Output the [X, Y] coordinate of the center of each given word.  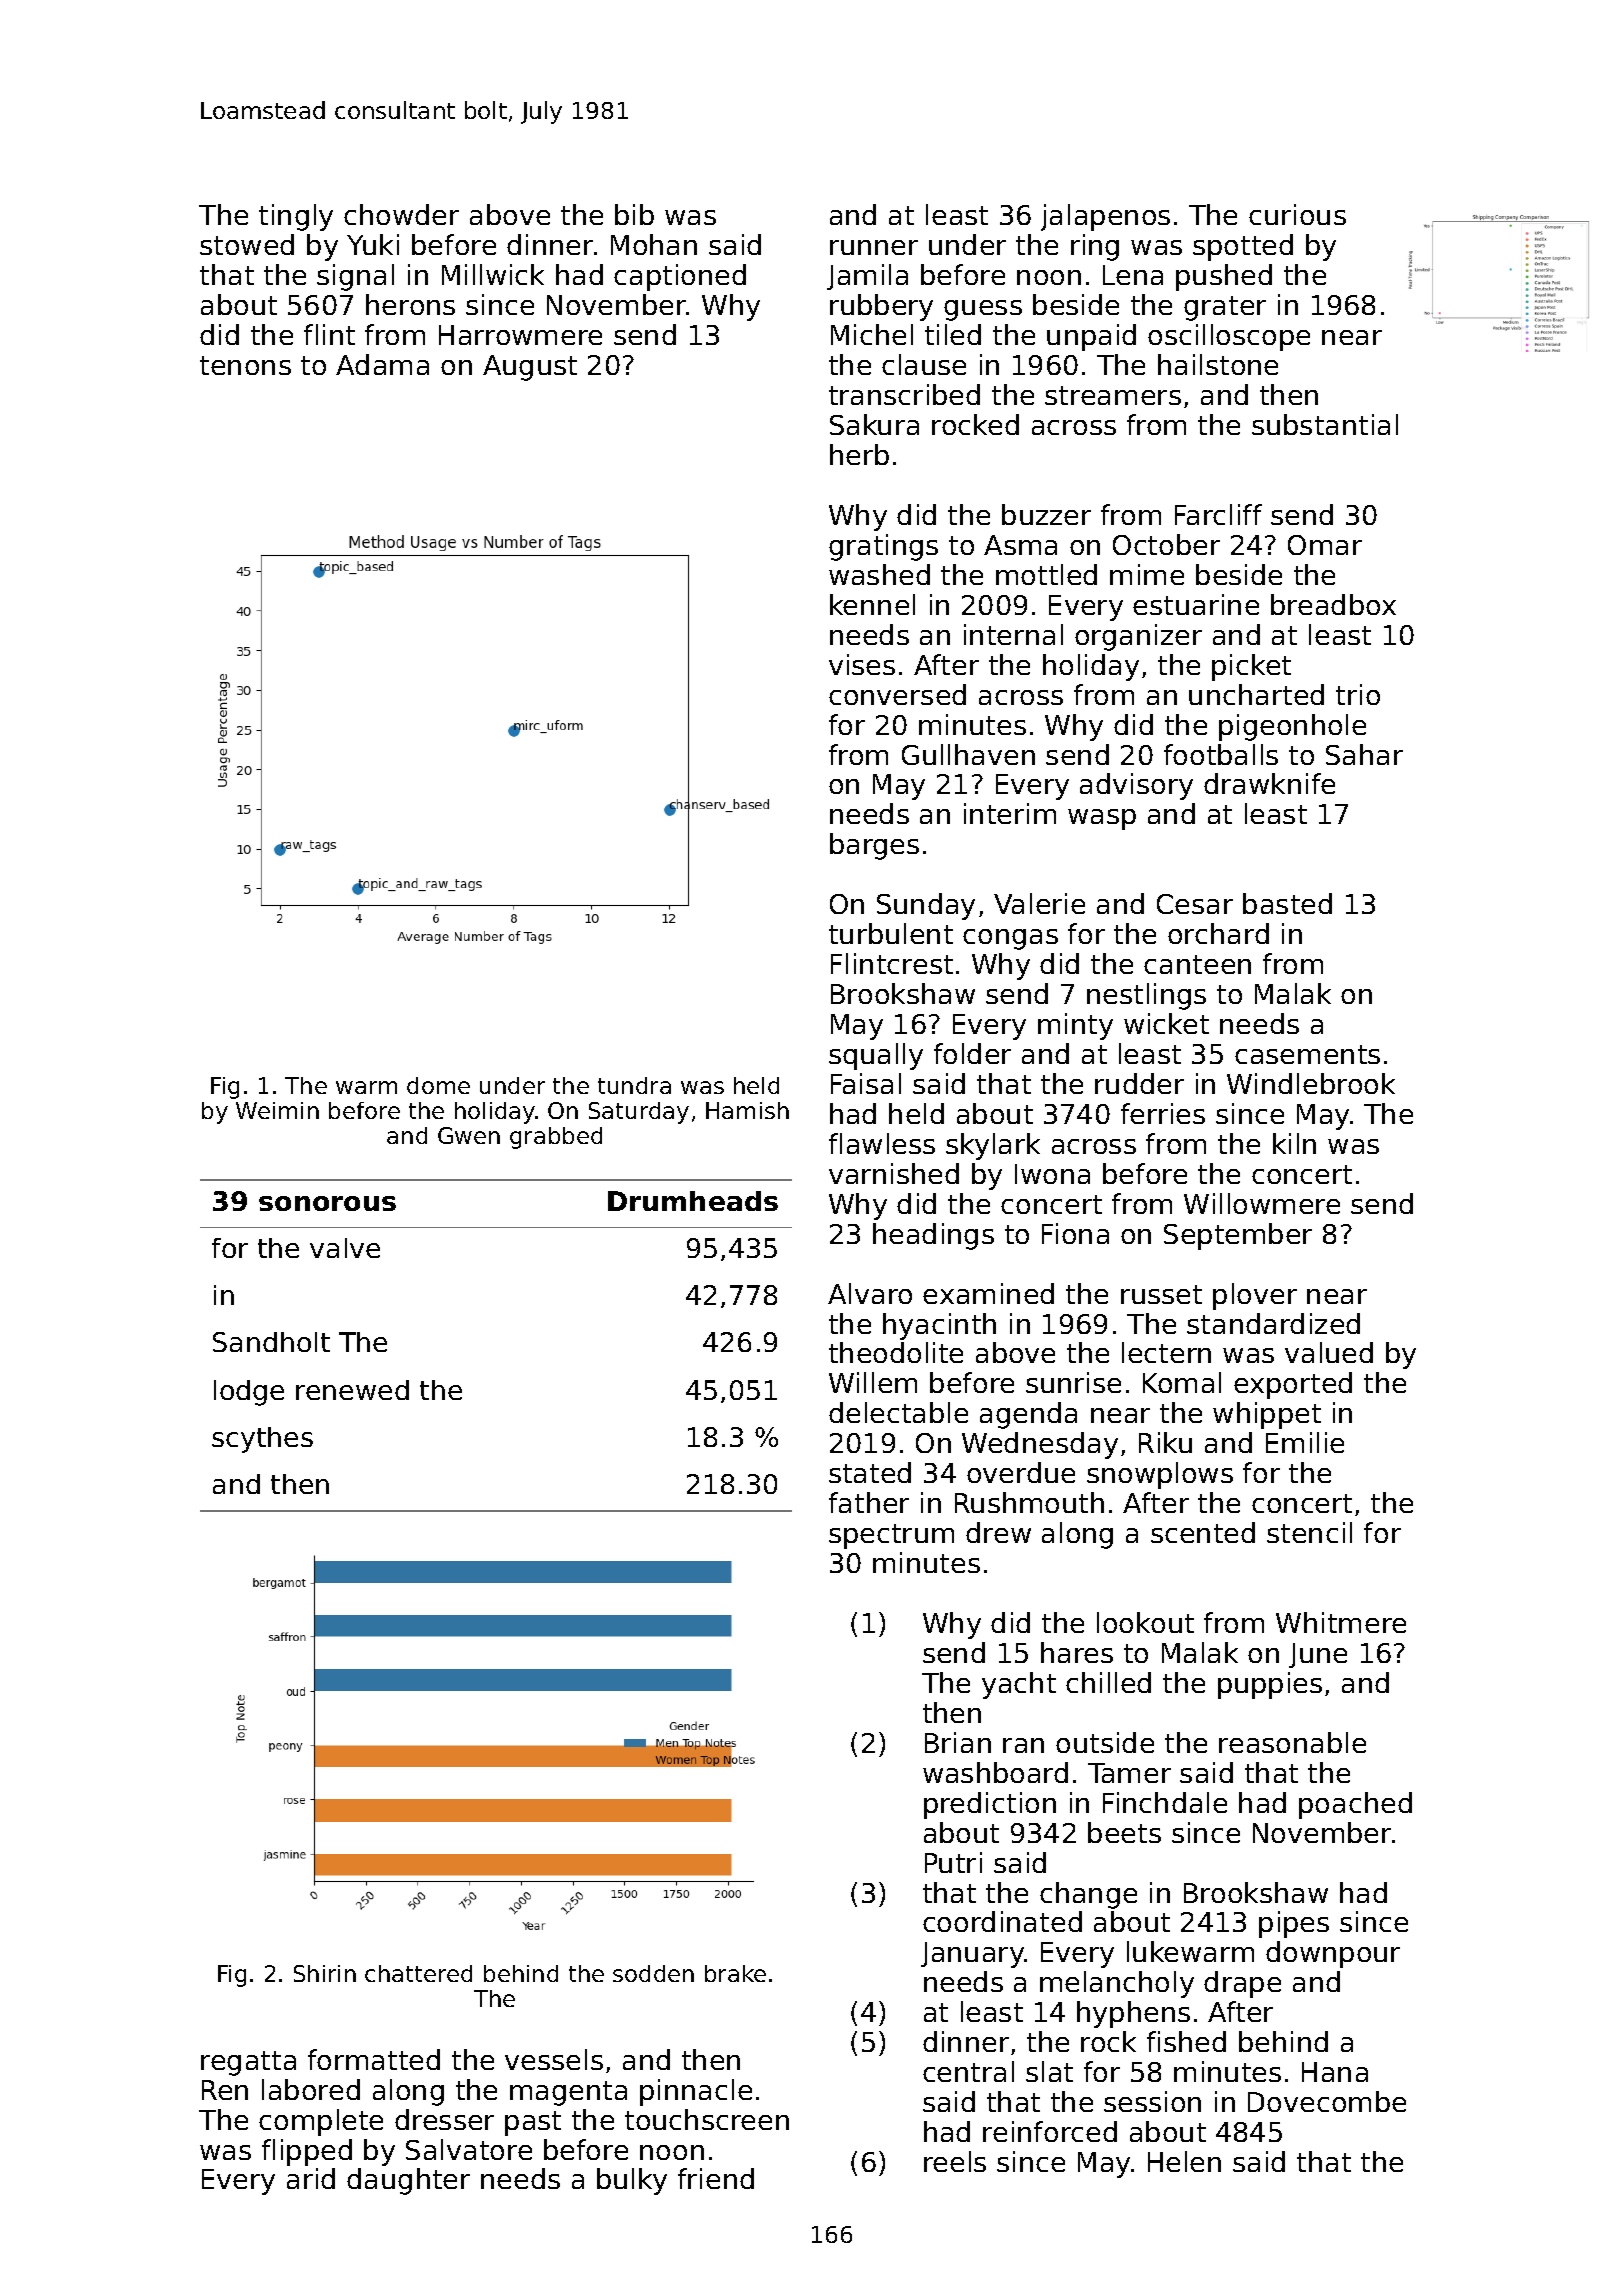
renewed [352, 1390]
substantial [1325, 424]
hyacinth [939, 1326]
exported [1293, 1385]
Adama [382, 364]
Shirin [325, 1973]
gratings [883, 547]
